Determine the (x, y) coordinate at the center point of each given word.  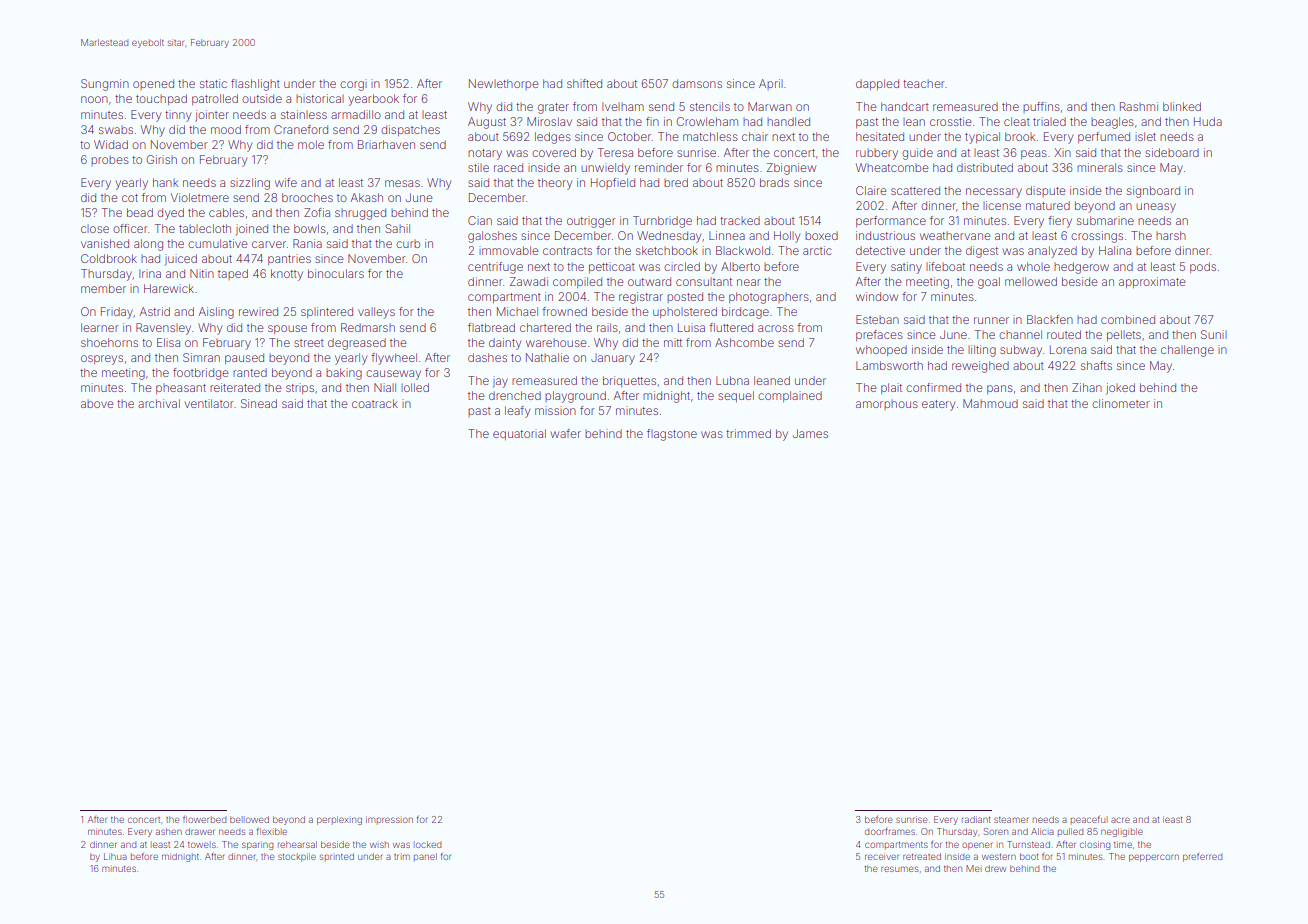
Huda (1208, 121)
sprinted (337, 857)
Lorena (1068, 349)
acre (1120, 820)
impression (389, 820)
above (97, 404)
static (213, 83)
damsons (697, 83)
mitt (673, 342)
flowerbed (204, 819)
